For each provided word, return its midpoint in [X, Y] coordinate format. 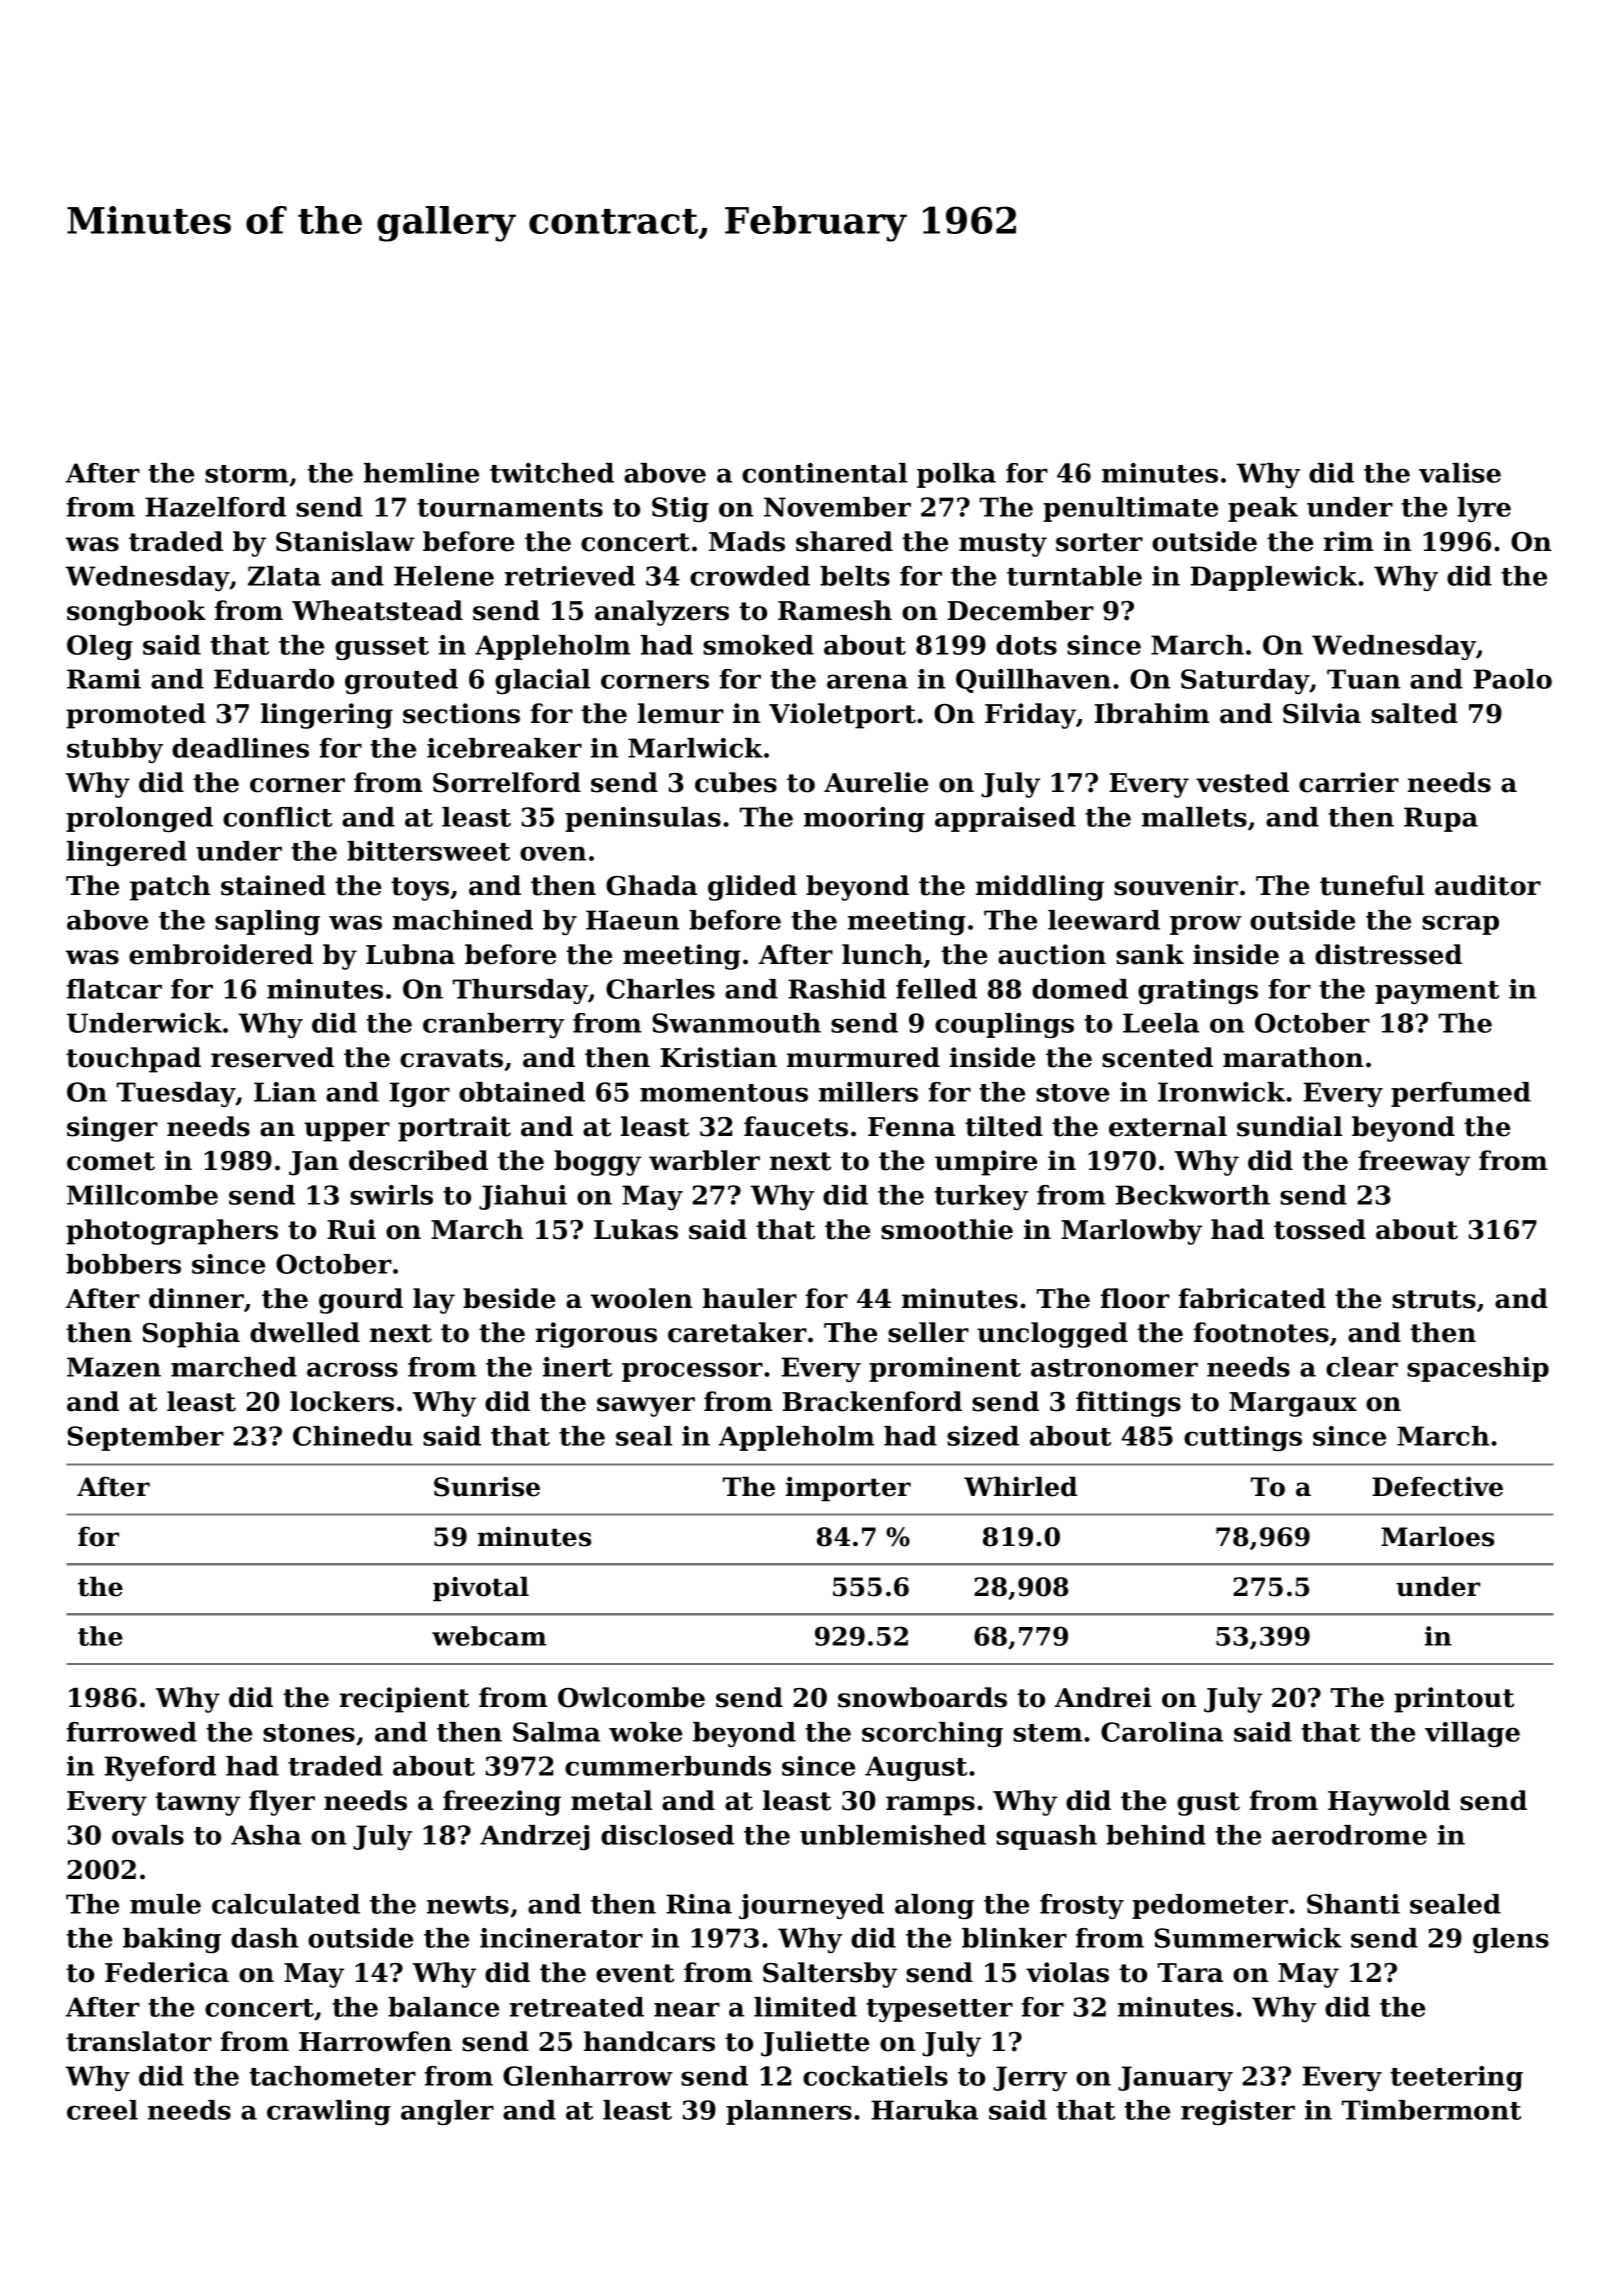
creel [102, 2110]
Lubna [410, 954]
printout [1454, 1700]
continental [824, 473]
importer [848, 1489]
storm [247, 474]
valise [1460, 473]
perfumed [1461, 1094]
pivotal [481, 1589]
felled [936, 989]
